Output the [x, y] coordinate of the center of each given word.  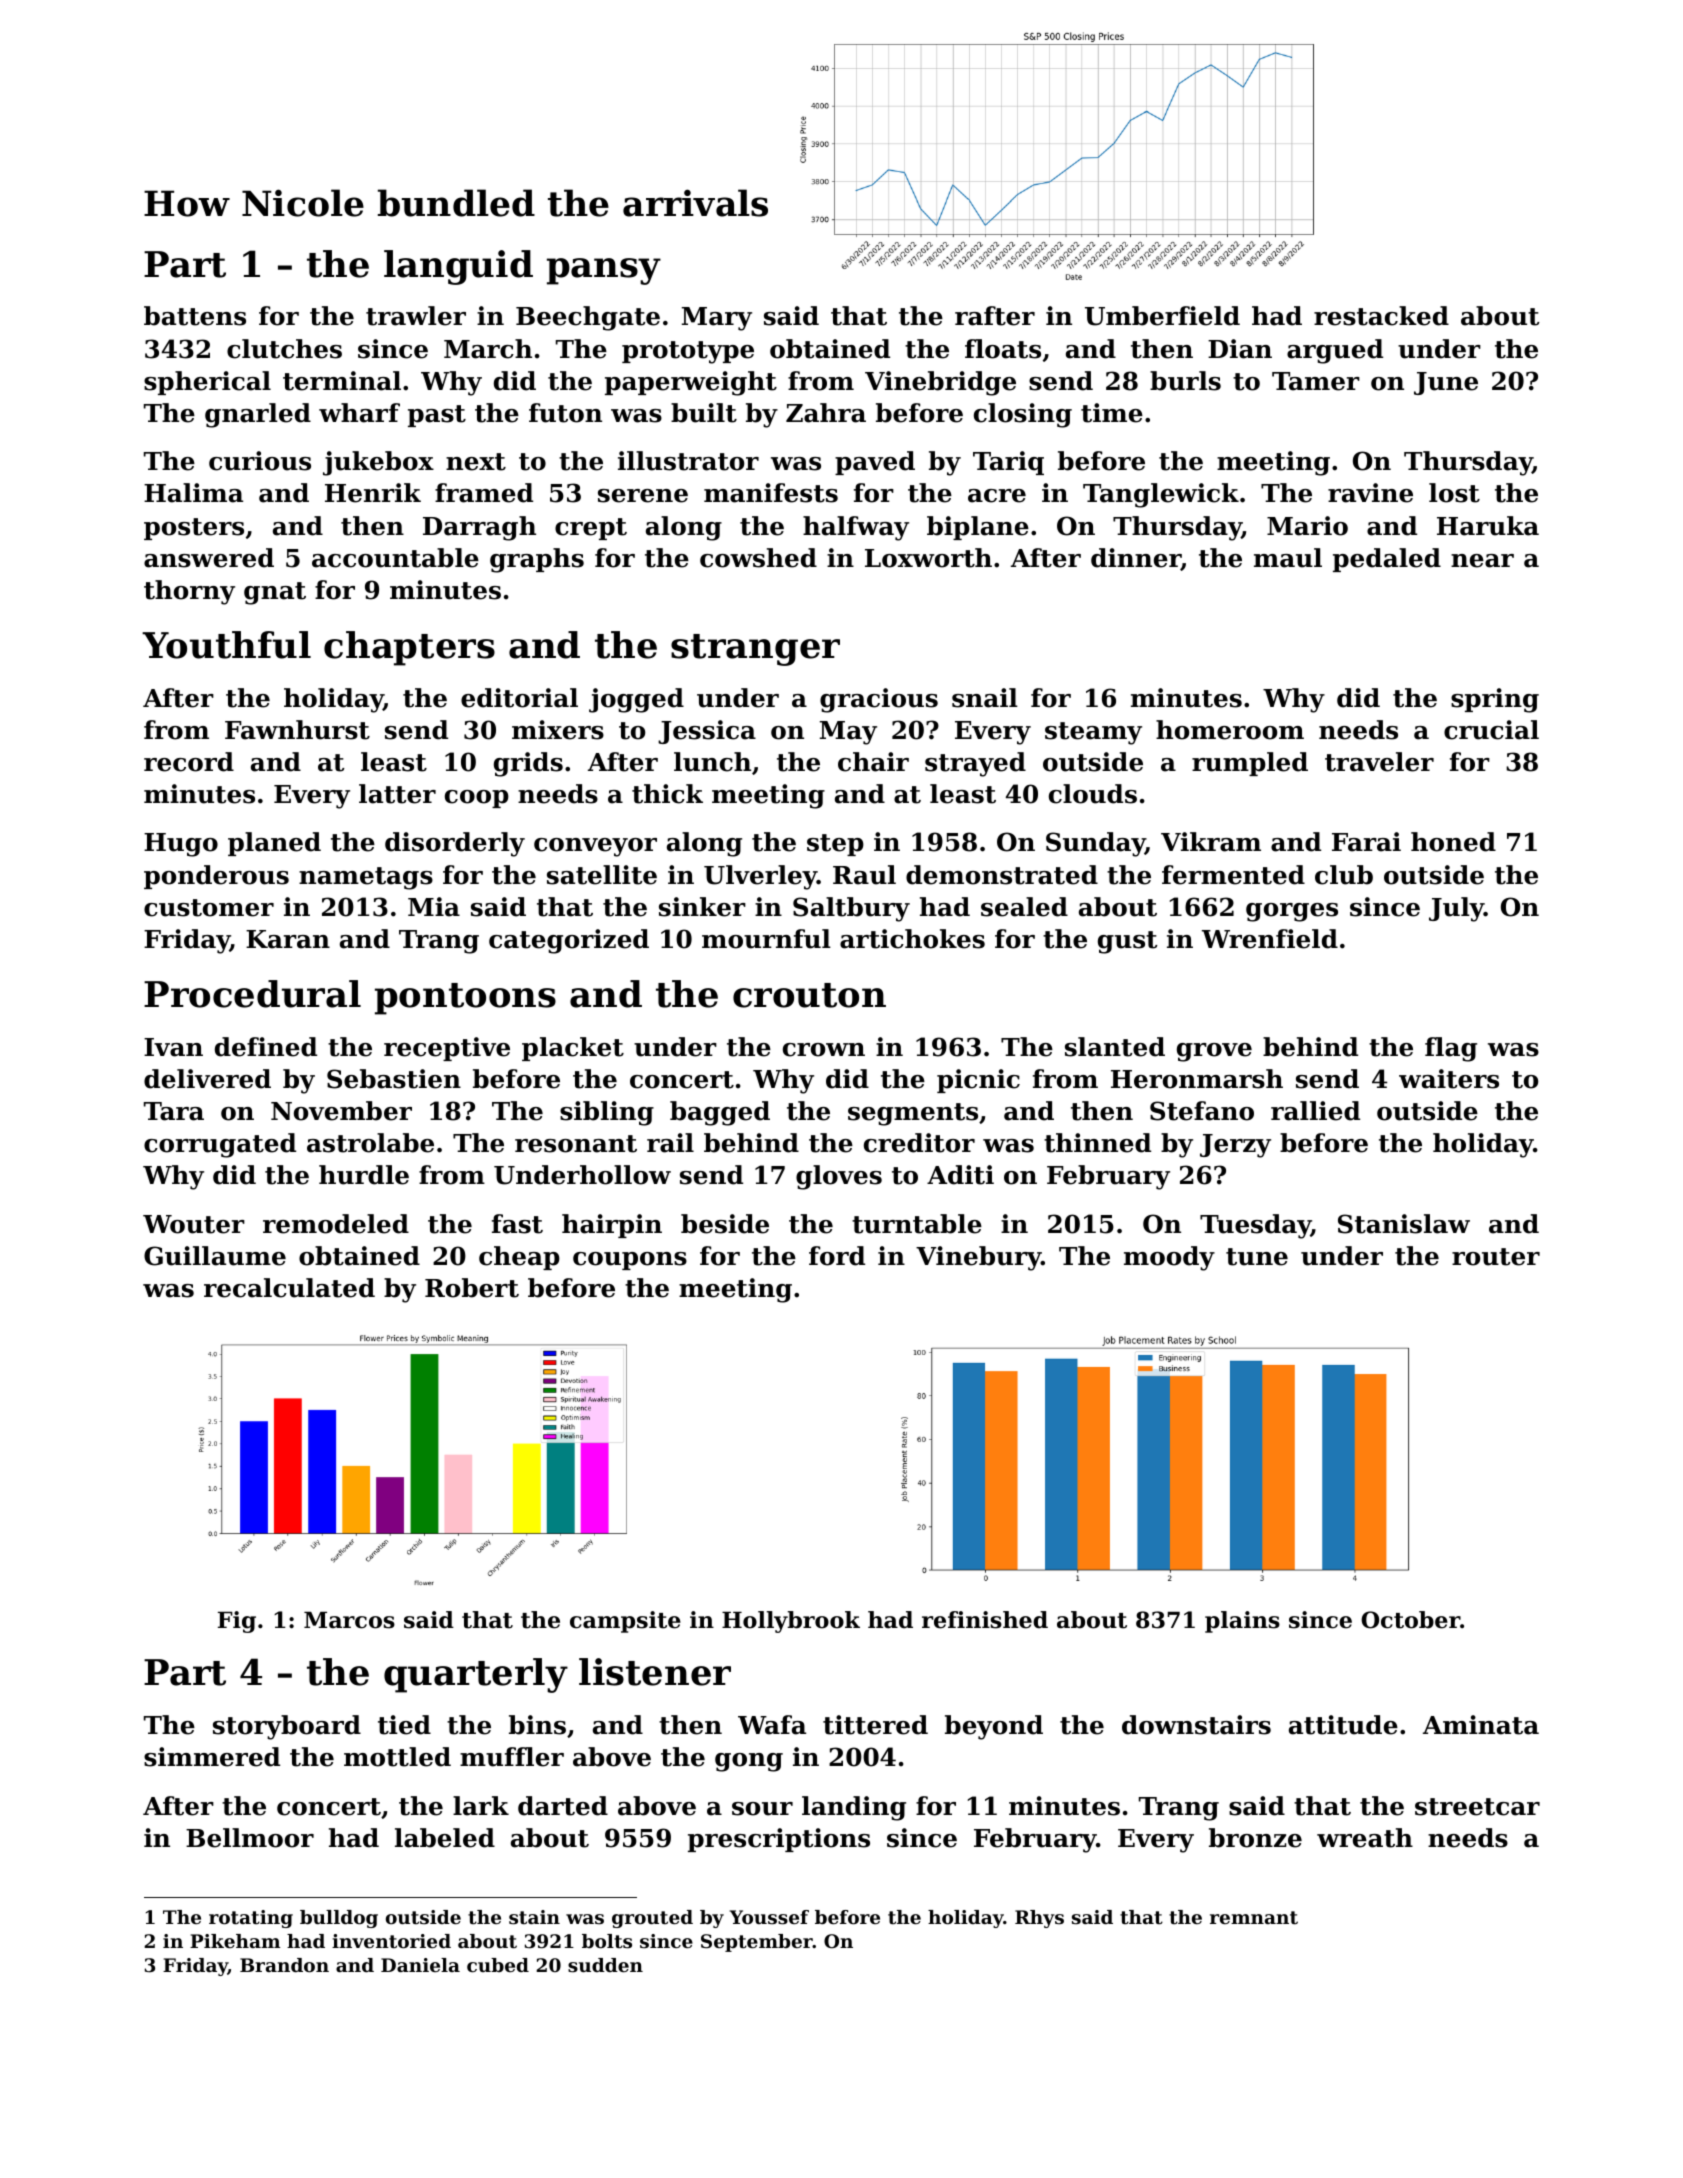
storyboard [287, 1727]
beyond [994, 1727]
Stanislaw [1404, 1224]
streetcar [1477, 1807]
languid [458, 267]
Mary [717, 319]
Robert [472, 1288]
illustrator [688, 461]
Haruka [1488, 526]
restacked [1381, 316]
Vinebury [978, 1258]
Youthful [226, 645]
